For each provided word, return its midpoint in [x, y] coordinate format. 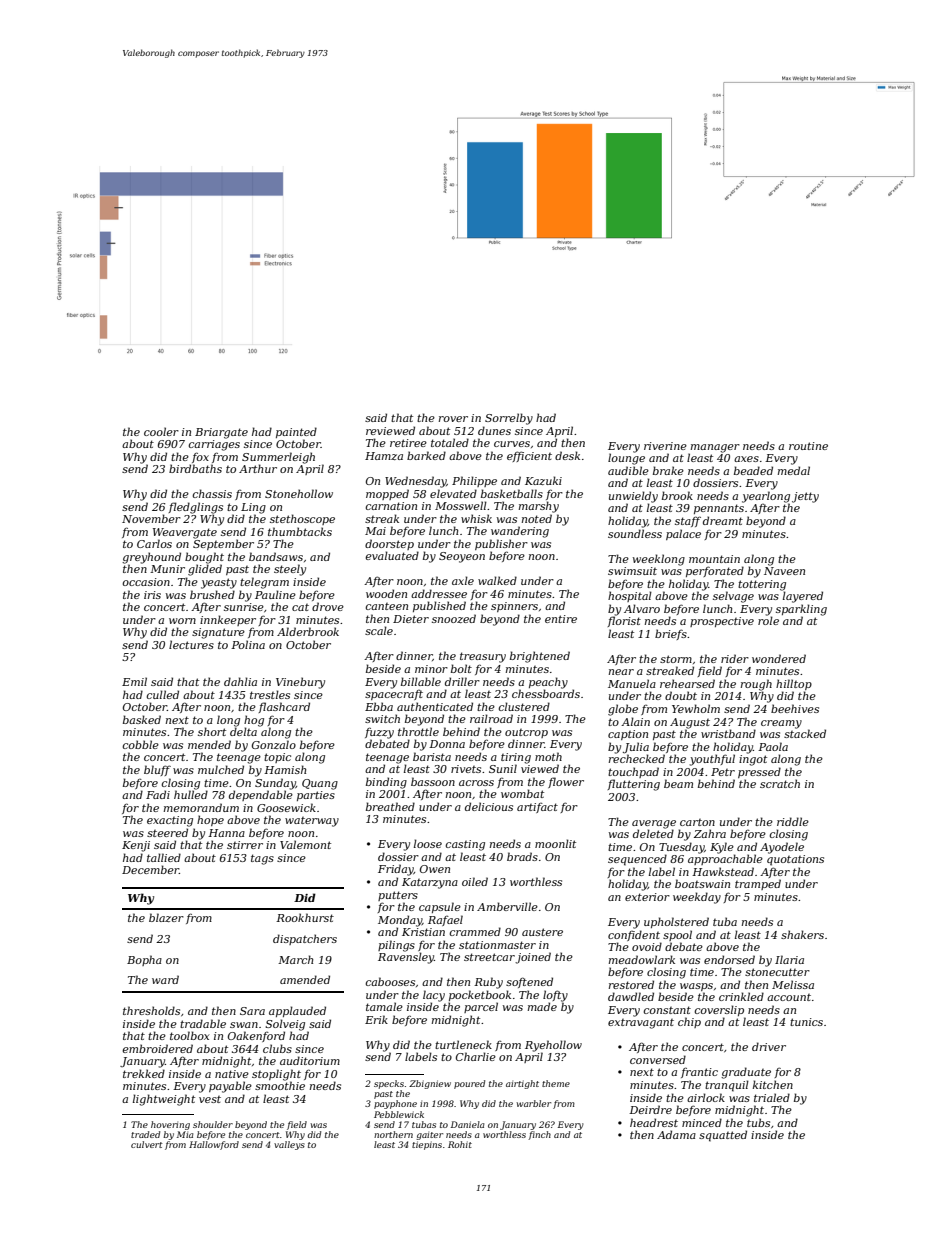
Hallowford [214, 1145]
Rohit [460, 1144]
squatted [723, 1136]
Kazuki [543, 480]
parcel [481, 1007]
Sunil [503, 768]
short [212, 731]
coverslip [719, 1010]
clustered [524, 706]
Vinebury [300, 683]
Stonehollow [299, 493]
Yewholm [696, 708]
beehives [795, 708]
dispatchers [305, 939]
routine [808, 446]
